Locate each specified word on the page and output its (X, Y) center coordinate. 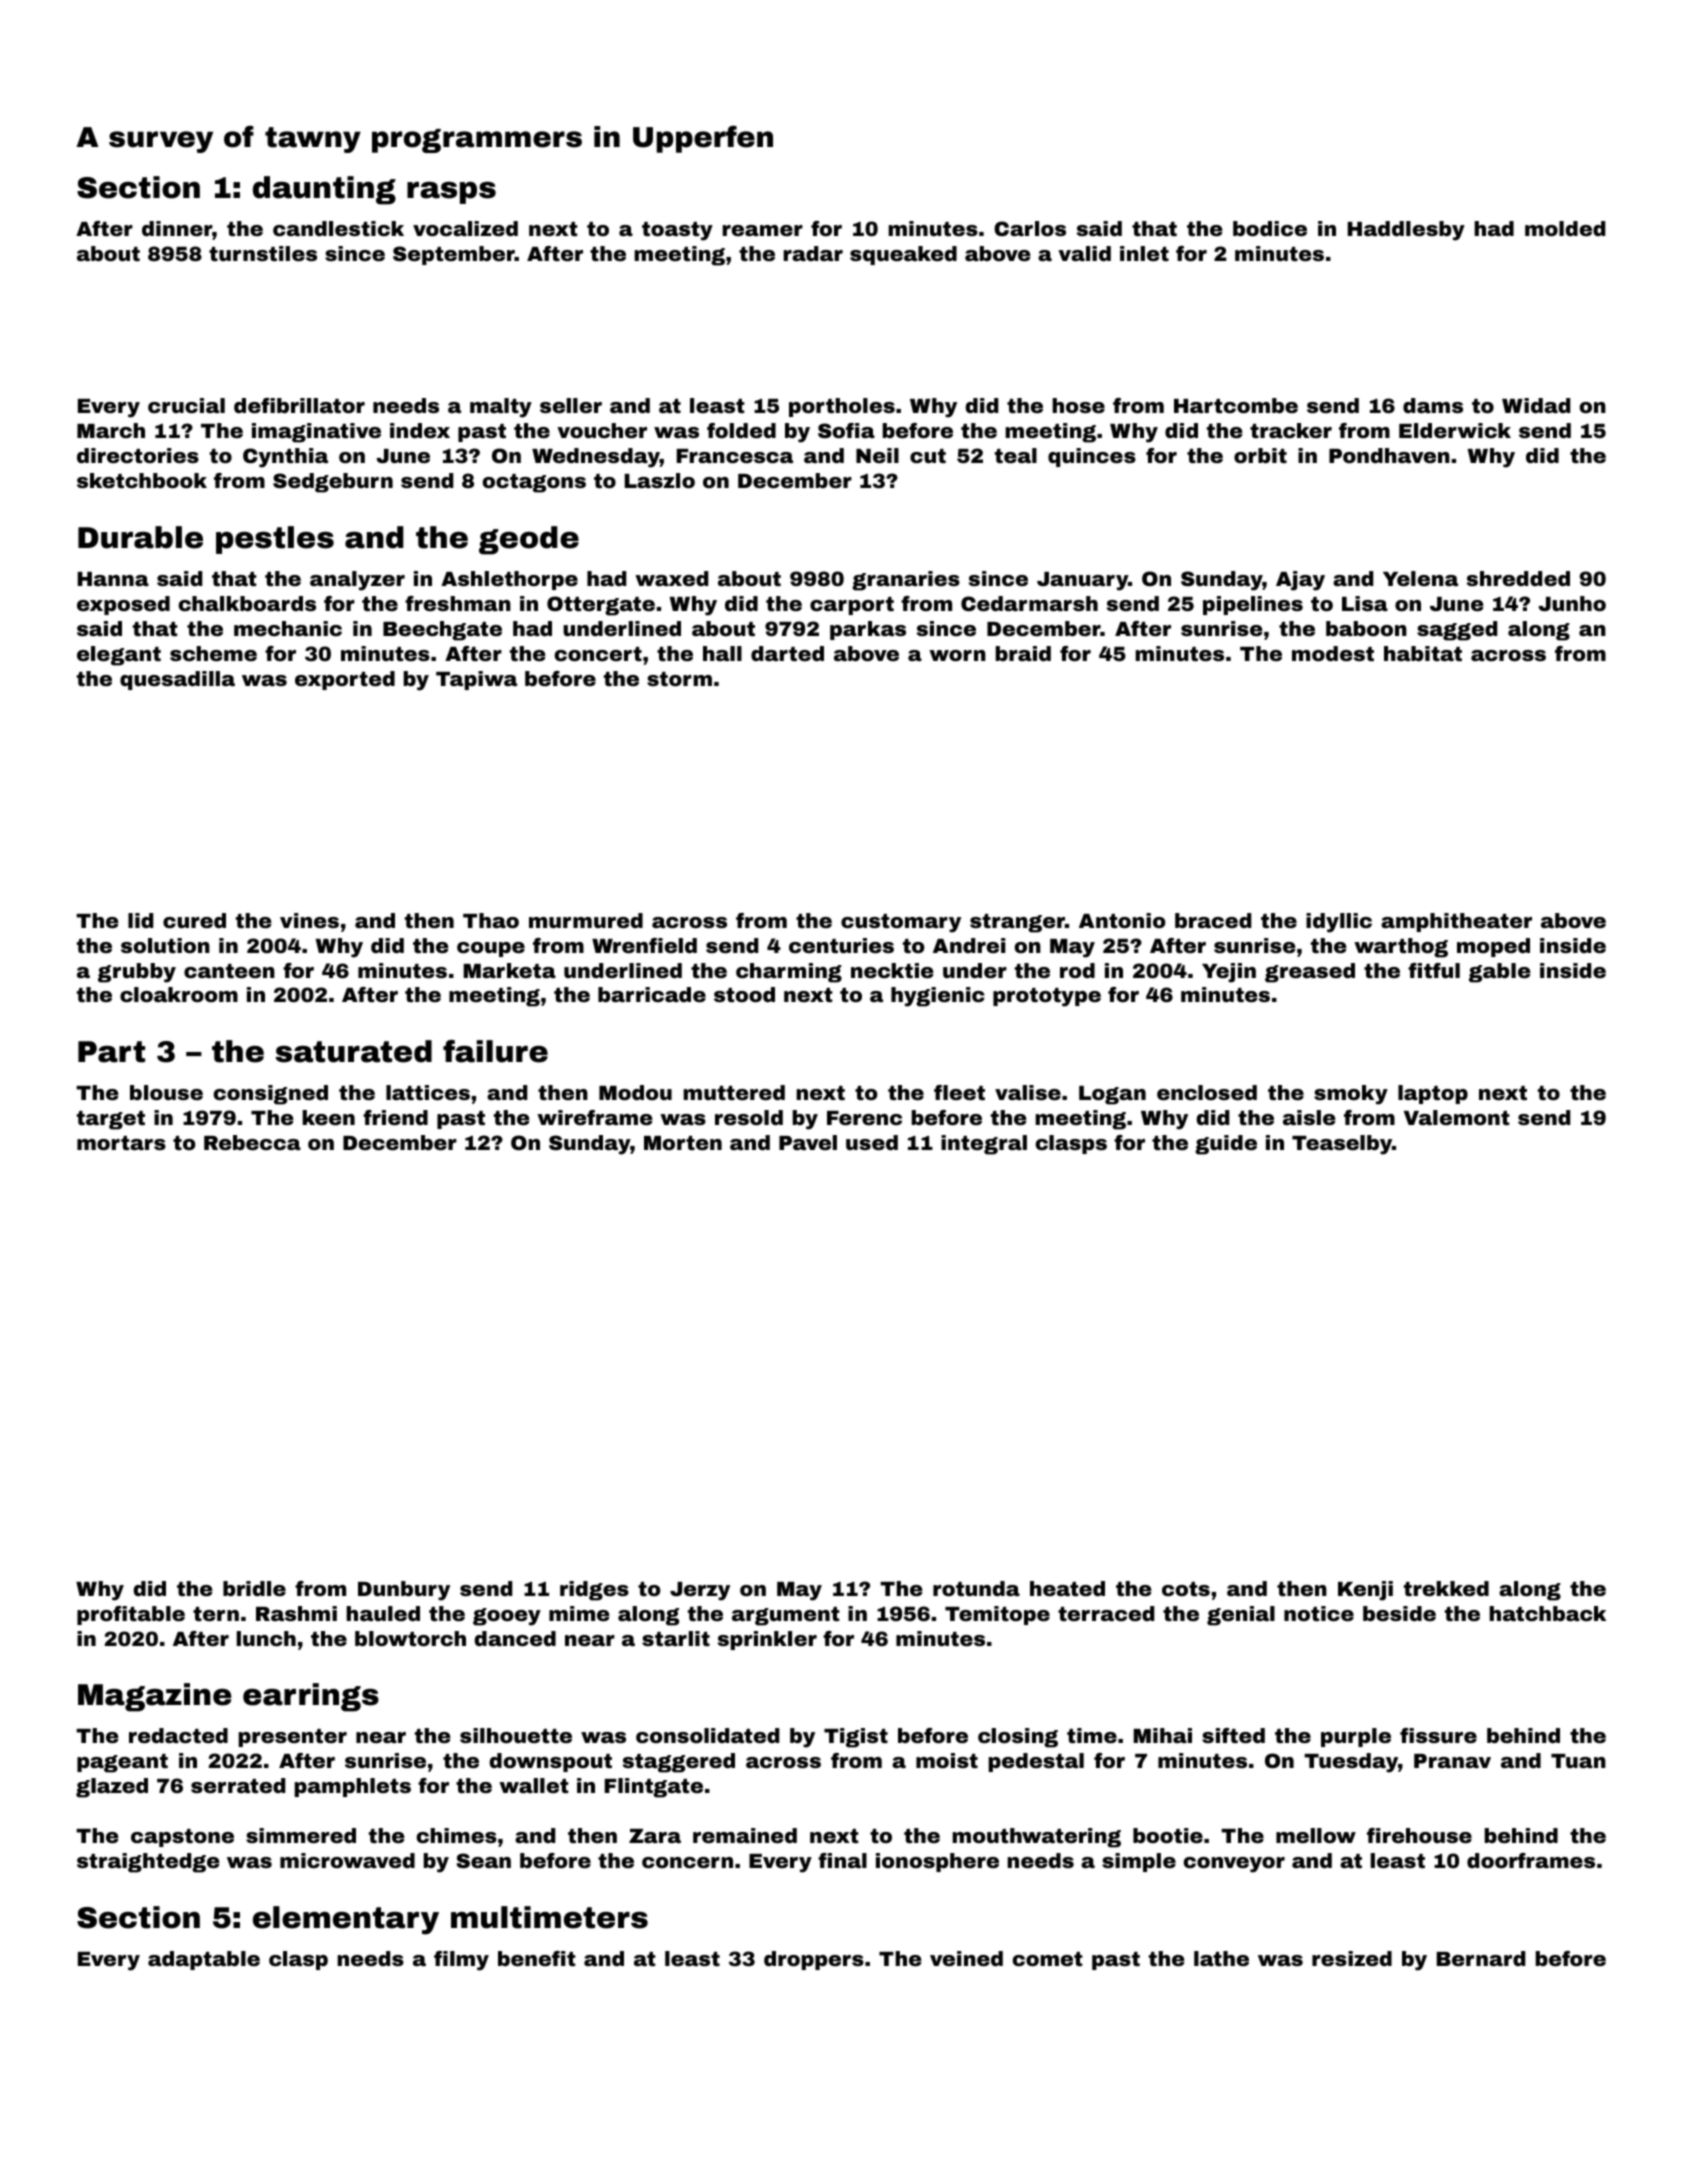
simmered (301, 1835)
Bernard (1481, 1958)
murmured (586, 920)
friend (395, 1117)
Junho (1572, 603)
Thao (491, 920)
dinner (177, 228)
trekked (1446, 1588)
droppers (814, 1960)
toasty (677, 231)
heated (1067, 1588)
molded (1565, 228)
